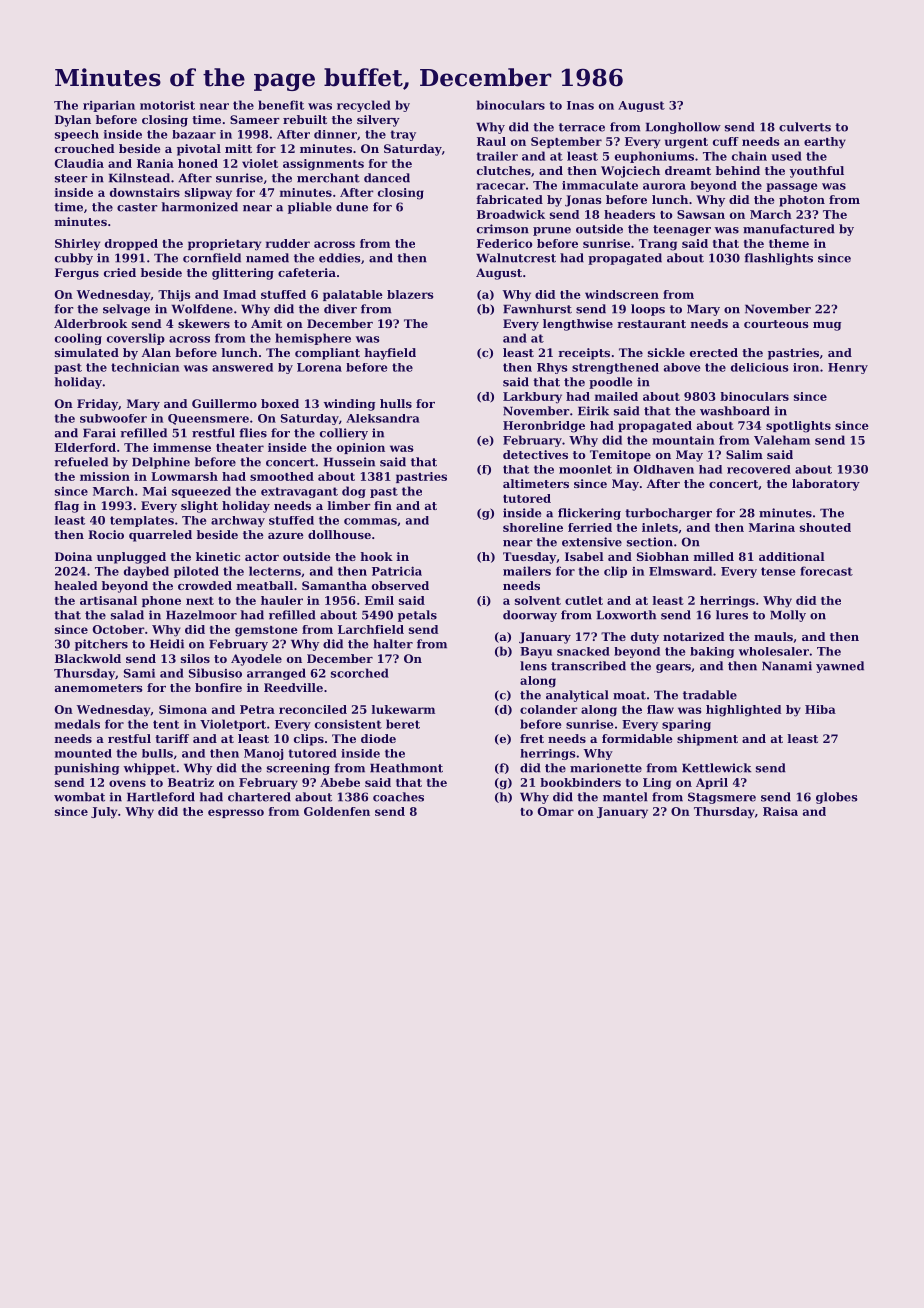  Describe the element at coordinates (131, 558) in the screenshot. I see `unplugged` at that location.
